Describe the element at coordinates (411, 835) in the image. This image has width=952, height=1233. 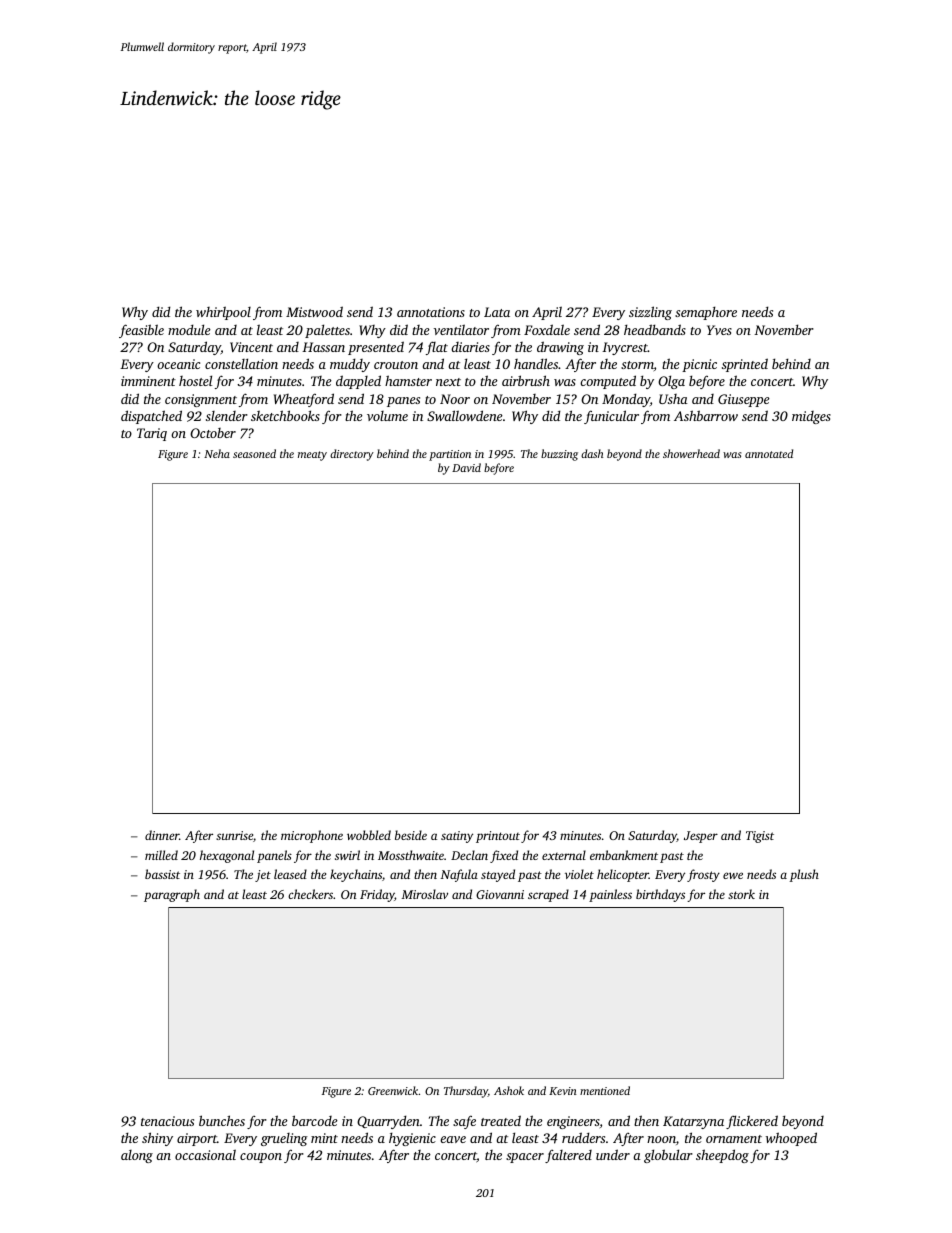
I see `beside` at that location.
